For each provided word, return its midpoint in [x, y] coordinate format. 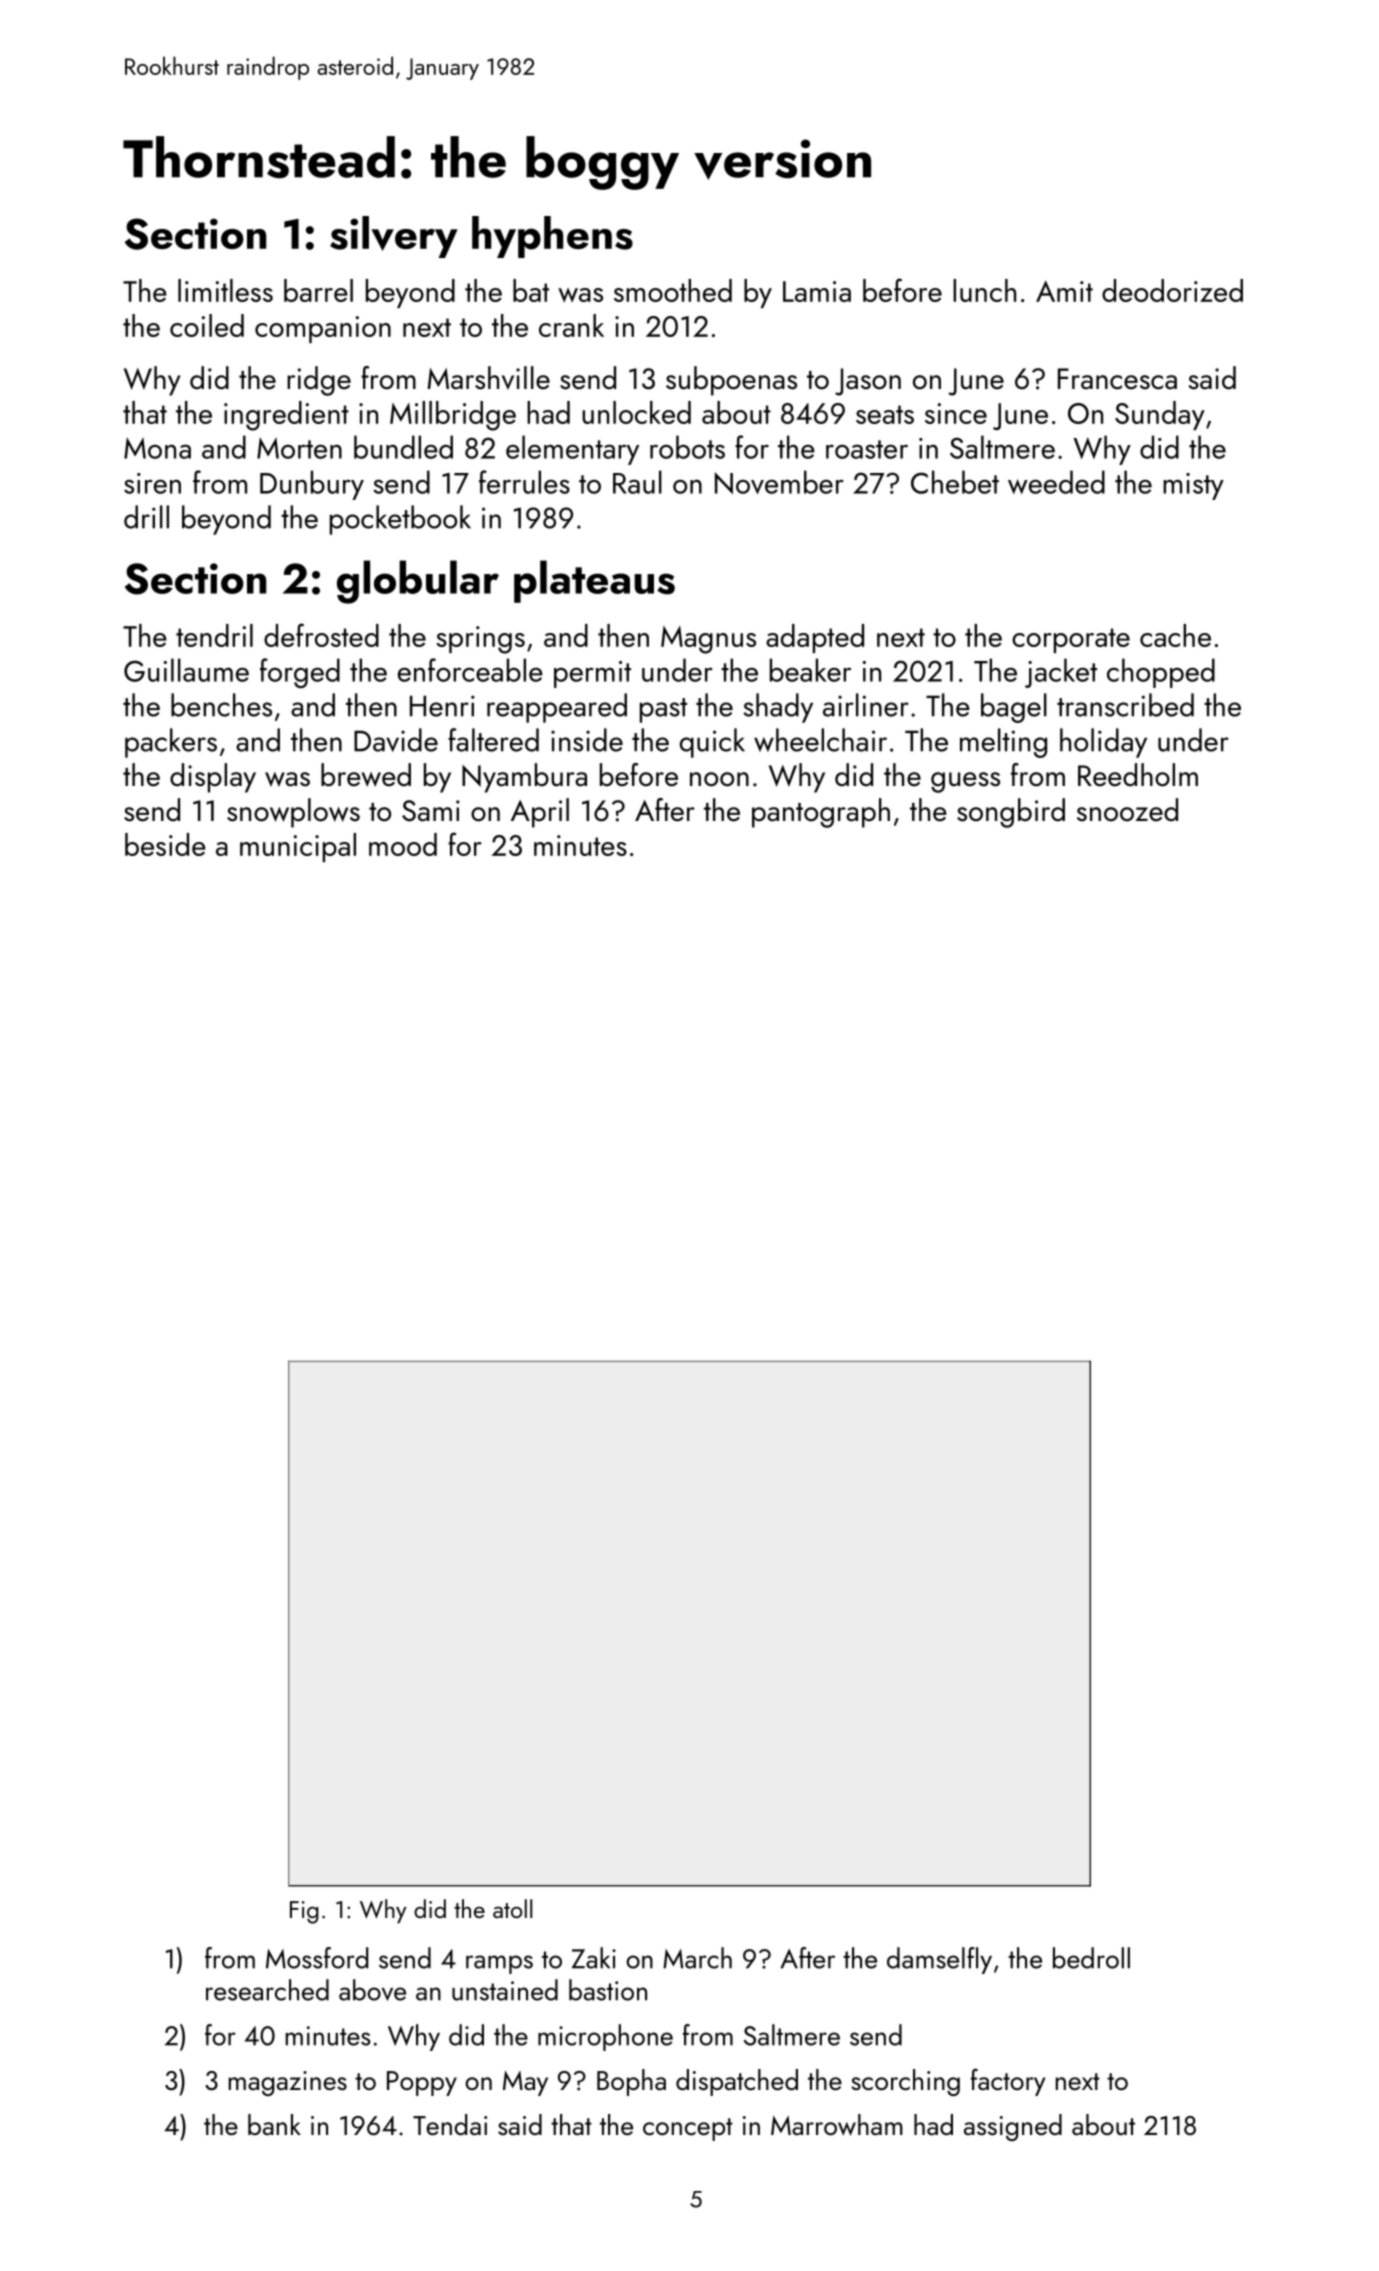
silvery [394, 237]
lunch [984, 290]
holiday [1103, 743]
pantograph [821, 813]
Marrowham [837, 2125]
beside [165, 844]
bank [274, 2124]
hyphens [552, 237]
